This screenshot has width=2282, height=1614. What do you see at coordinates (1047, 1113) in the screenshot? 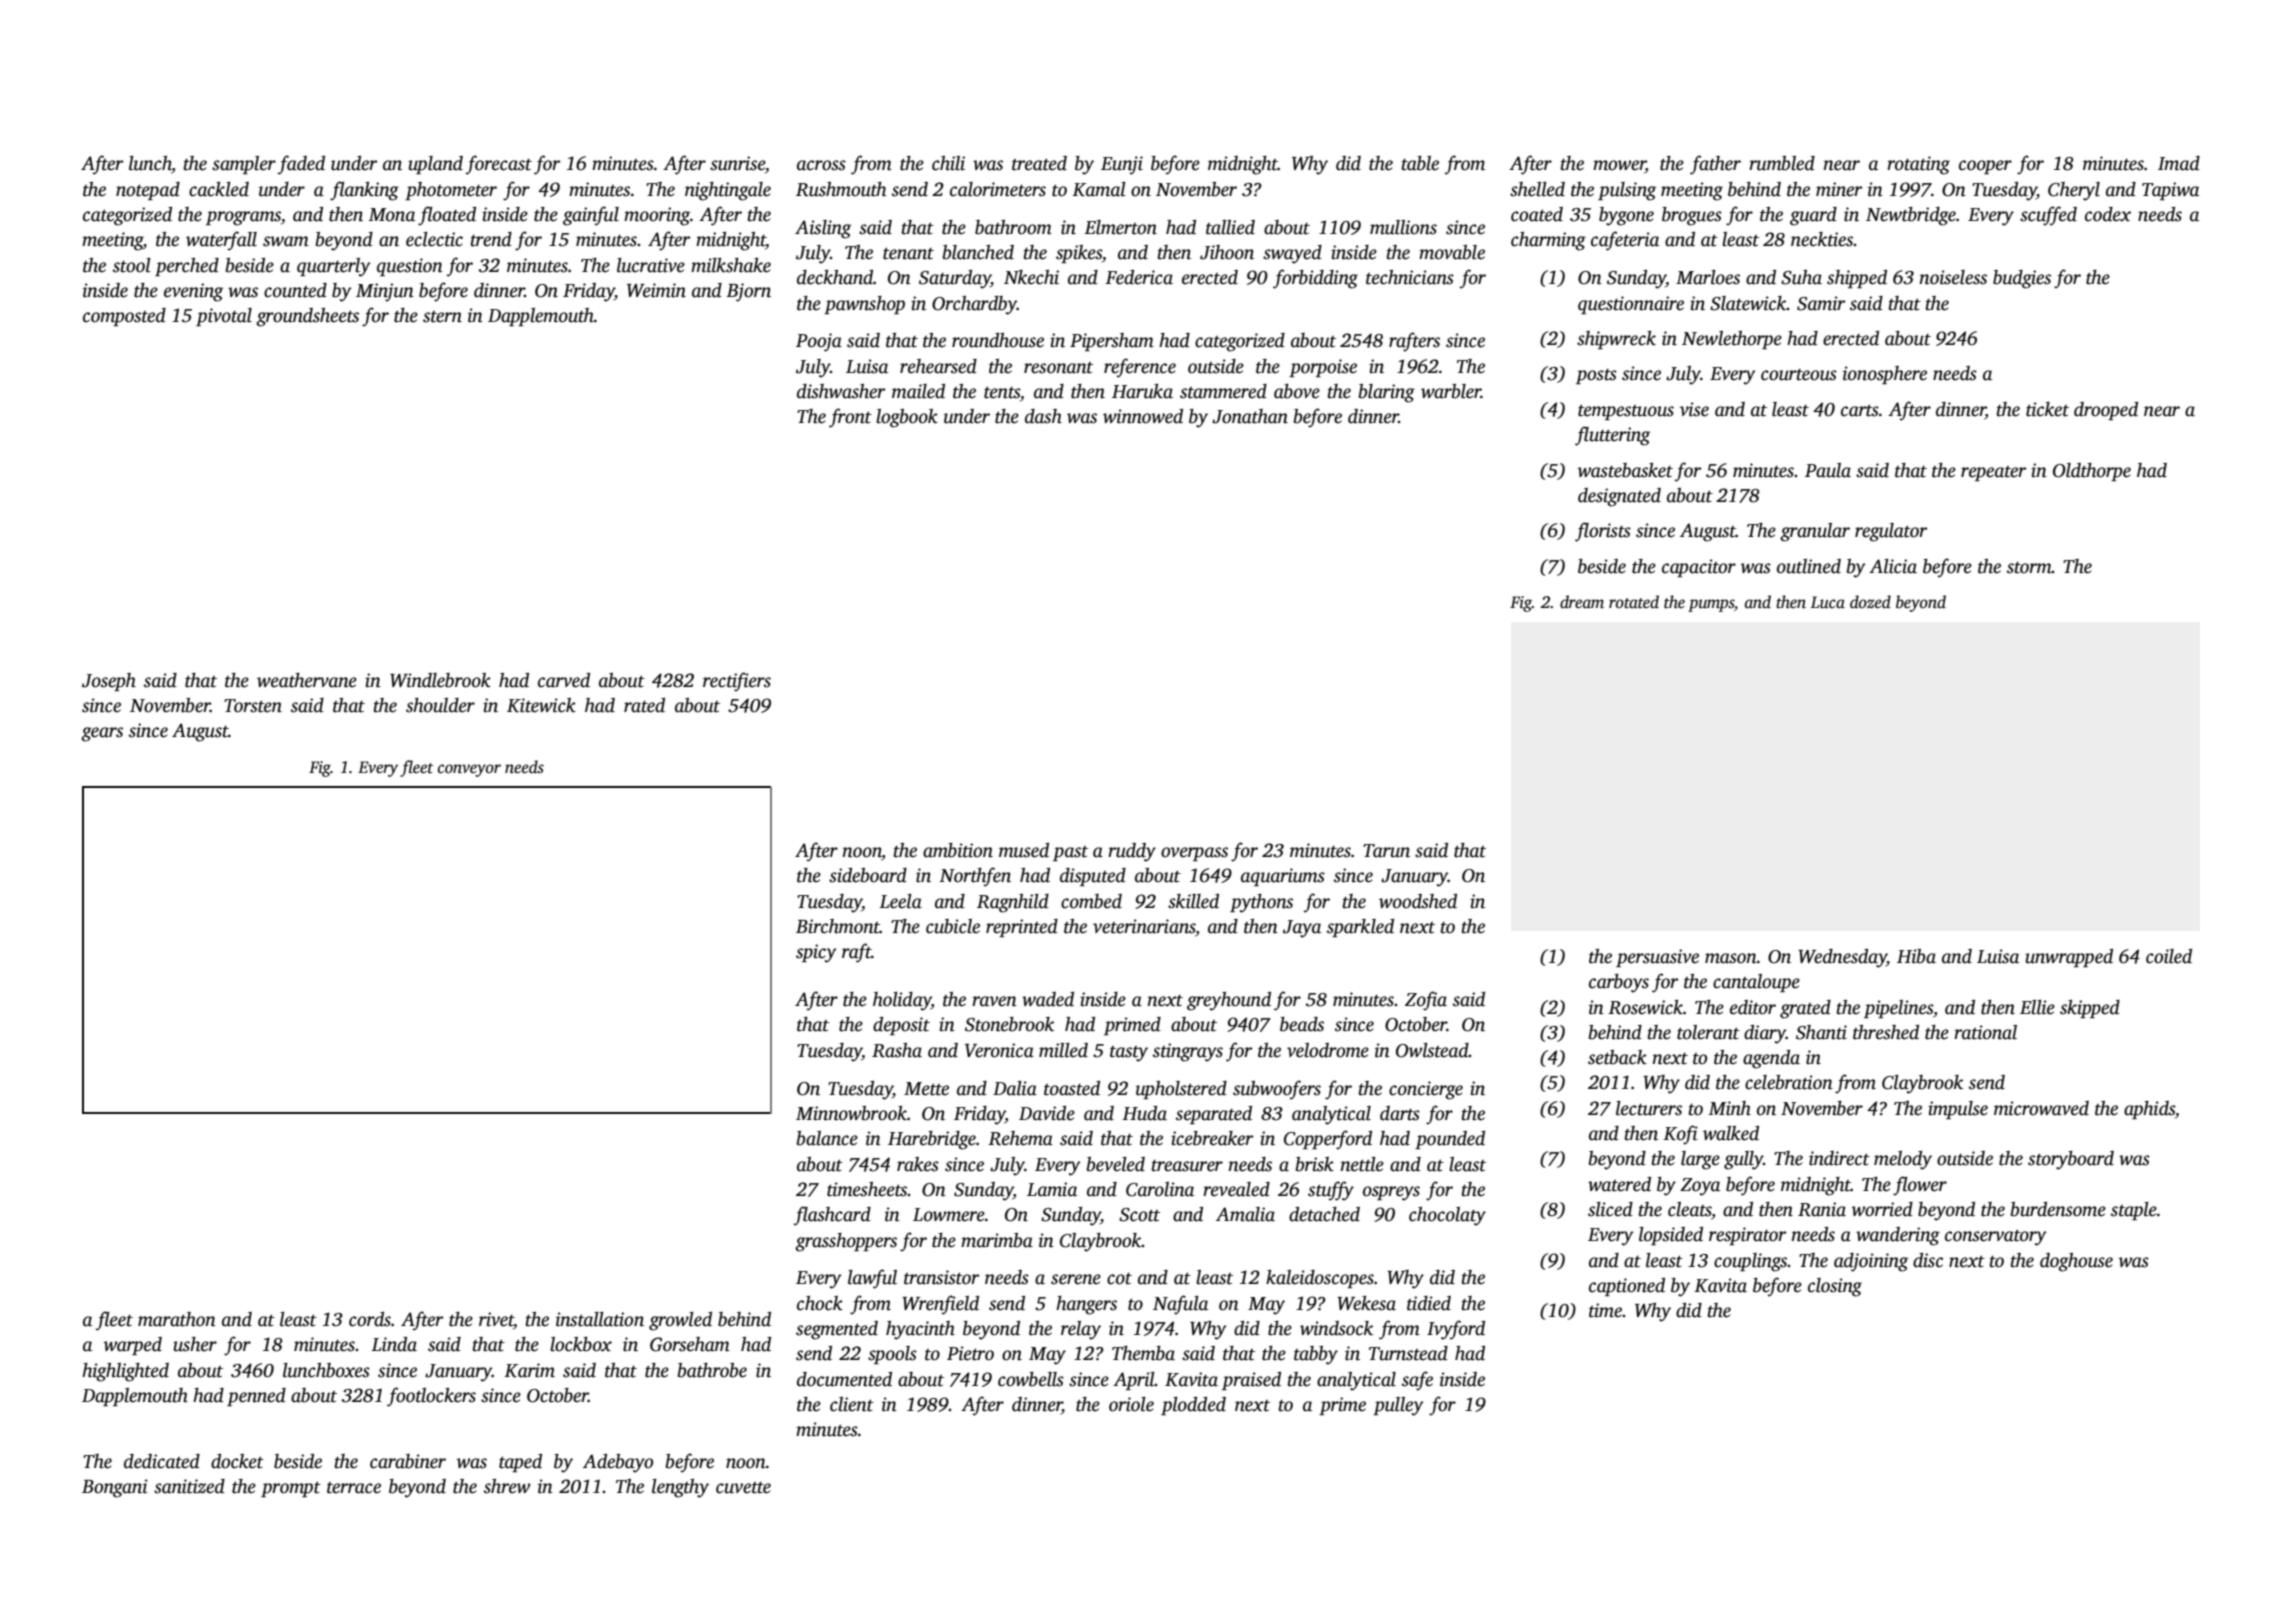
I see `Davide` at bounding box center [1047, 1113].
